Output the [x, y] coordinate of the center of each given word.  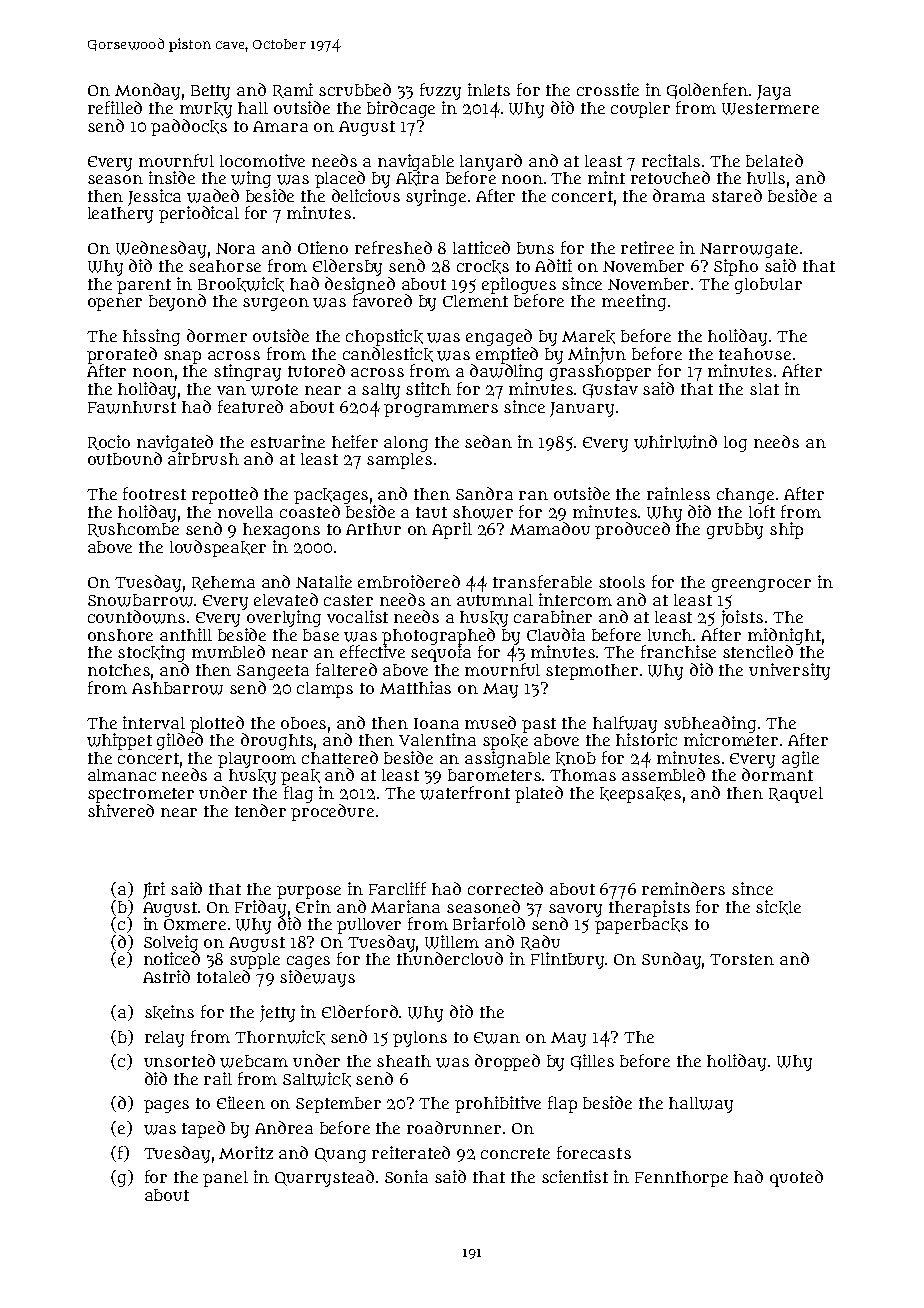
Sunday [671, 960]
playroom [257, 760]
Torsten [742, 959]
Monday [147, 91]
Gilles [592, 1062]
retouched [670, 177]
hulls [766, 178]
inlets [489, 89]
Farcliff [397, 888]
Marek [588, 337]
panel [225, 1179]
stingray [247, 372]
